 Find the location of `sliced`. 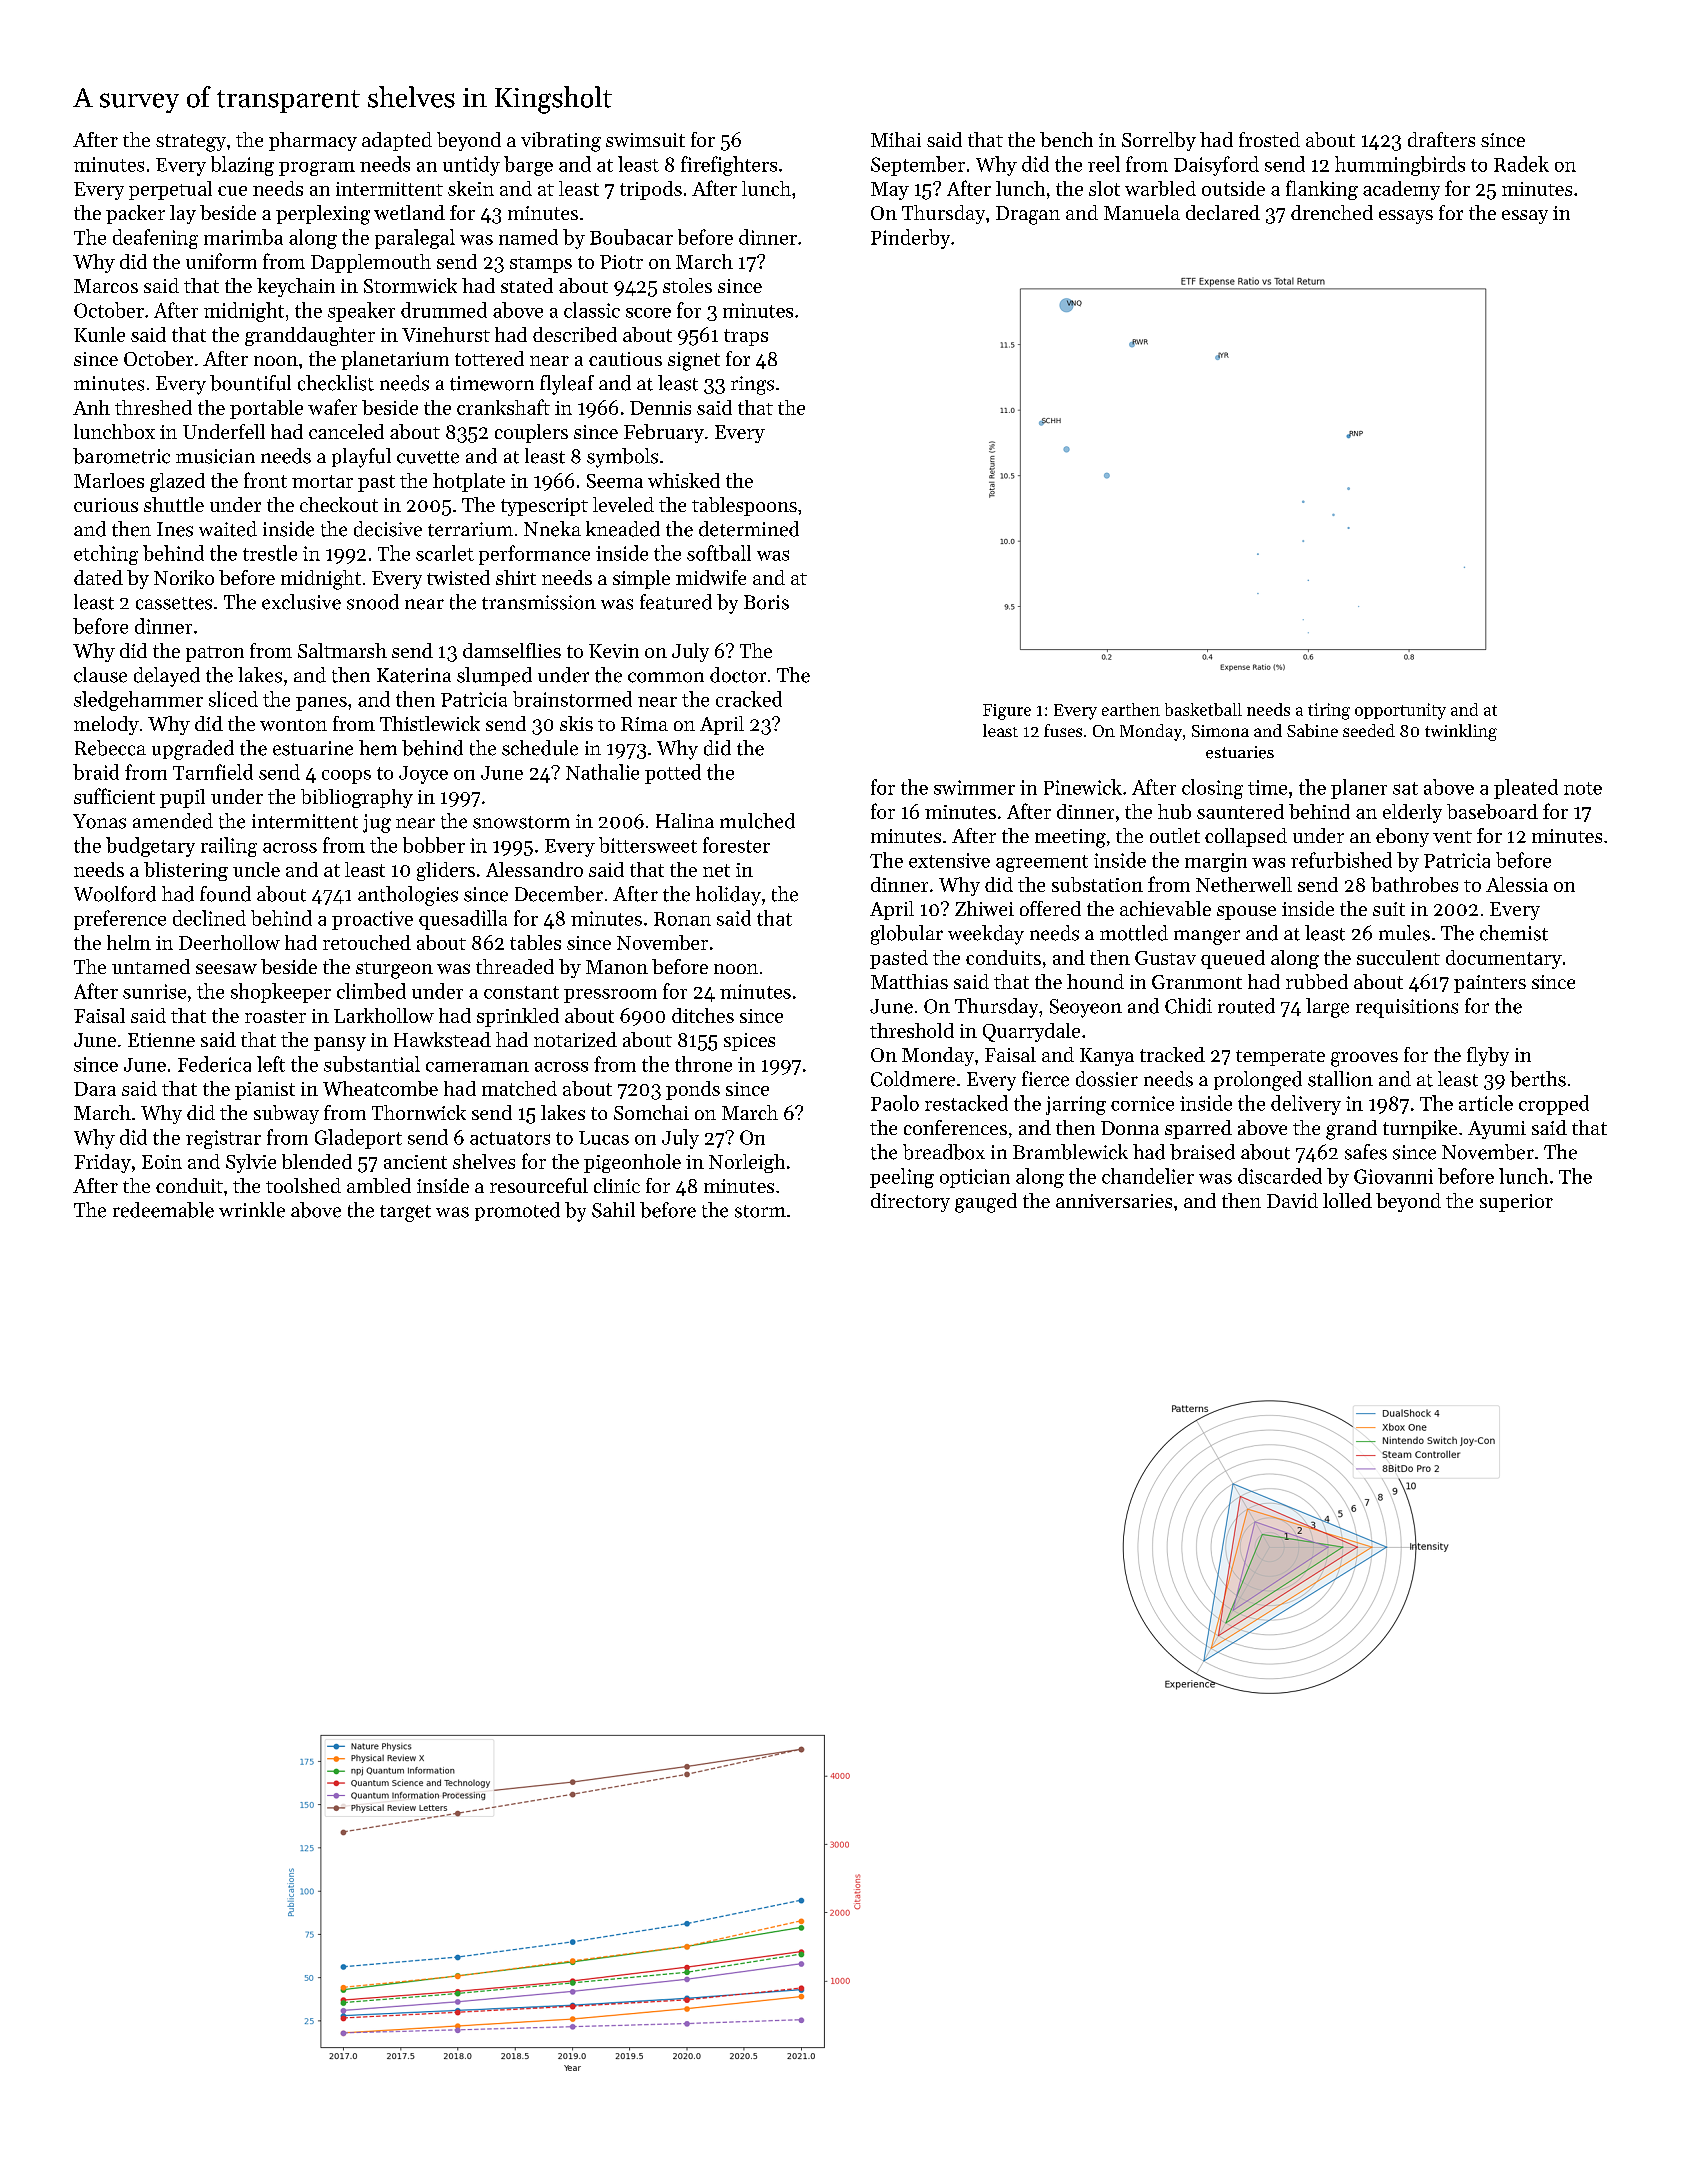

sliced is located at coordinates (233, 699).
